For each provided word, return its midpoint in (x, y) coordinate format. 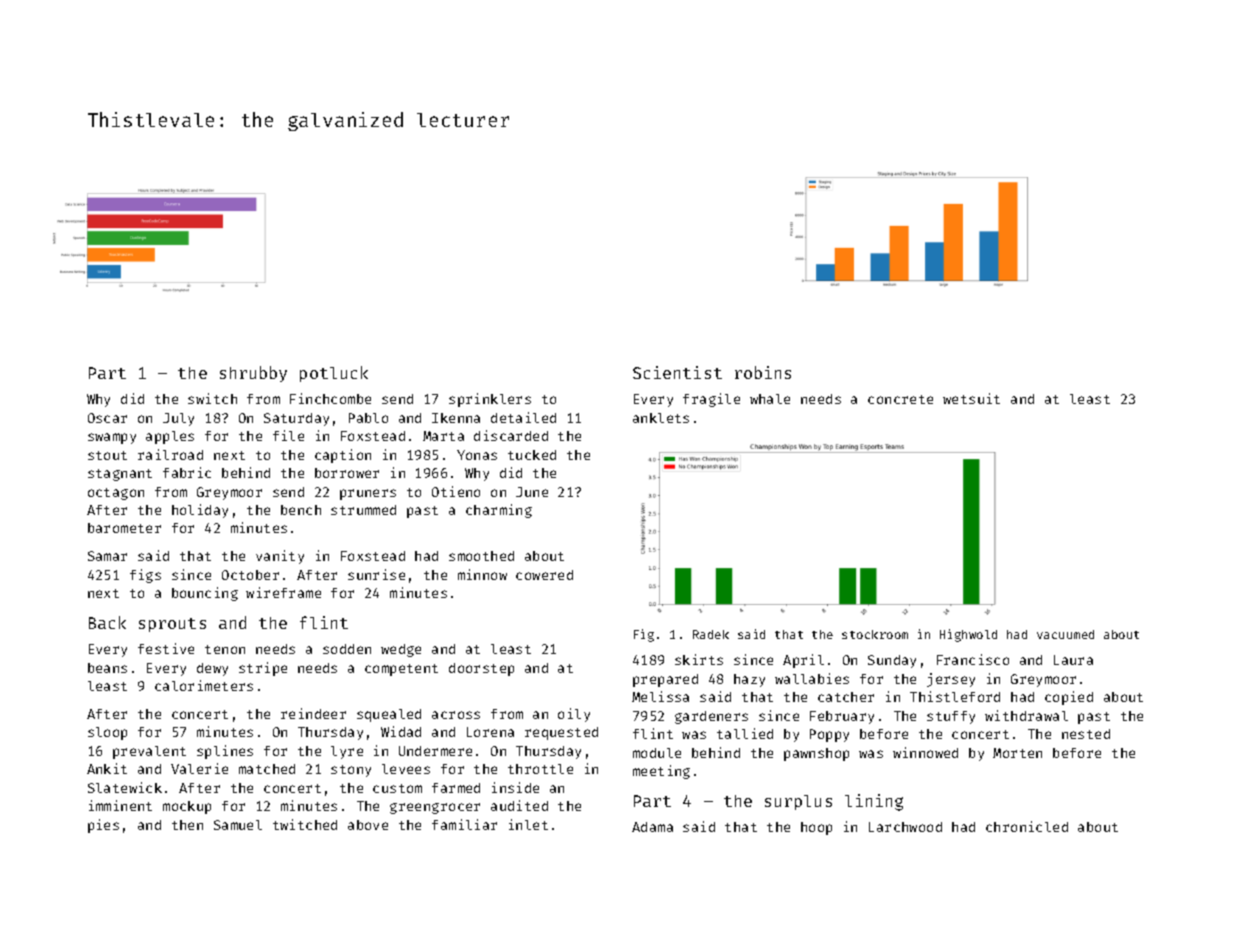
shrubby (253, 374)
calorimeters (204, 685)
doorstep (481, 669)
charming (499, 511)
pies (103, 826)
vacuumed (1065, 634)
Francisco (973, 659)
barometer (124, 528)
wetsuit (971, 398)
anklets (661, 418)
